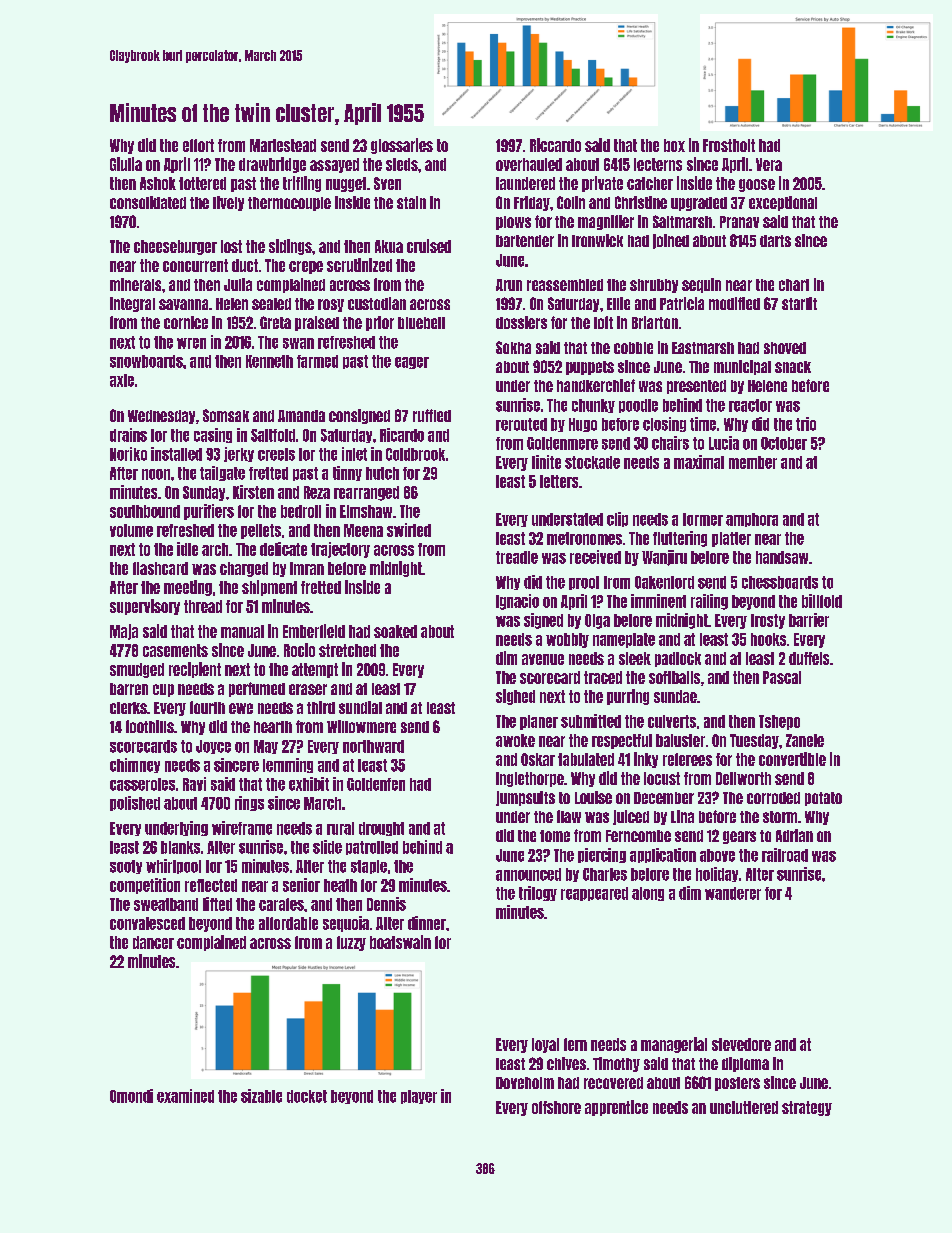 Image resolution: width=952 pixels, height=1233 pixels. Describe the element at coordinates (128, 708) in the document. I see `clerks` at that location.
